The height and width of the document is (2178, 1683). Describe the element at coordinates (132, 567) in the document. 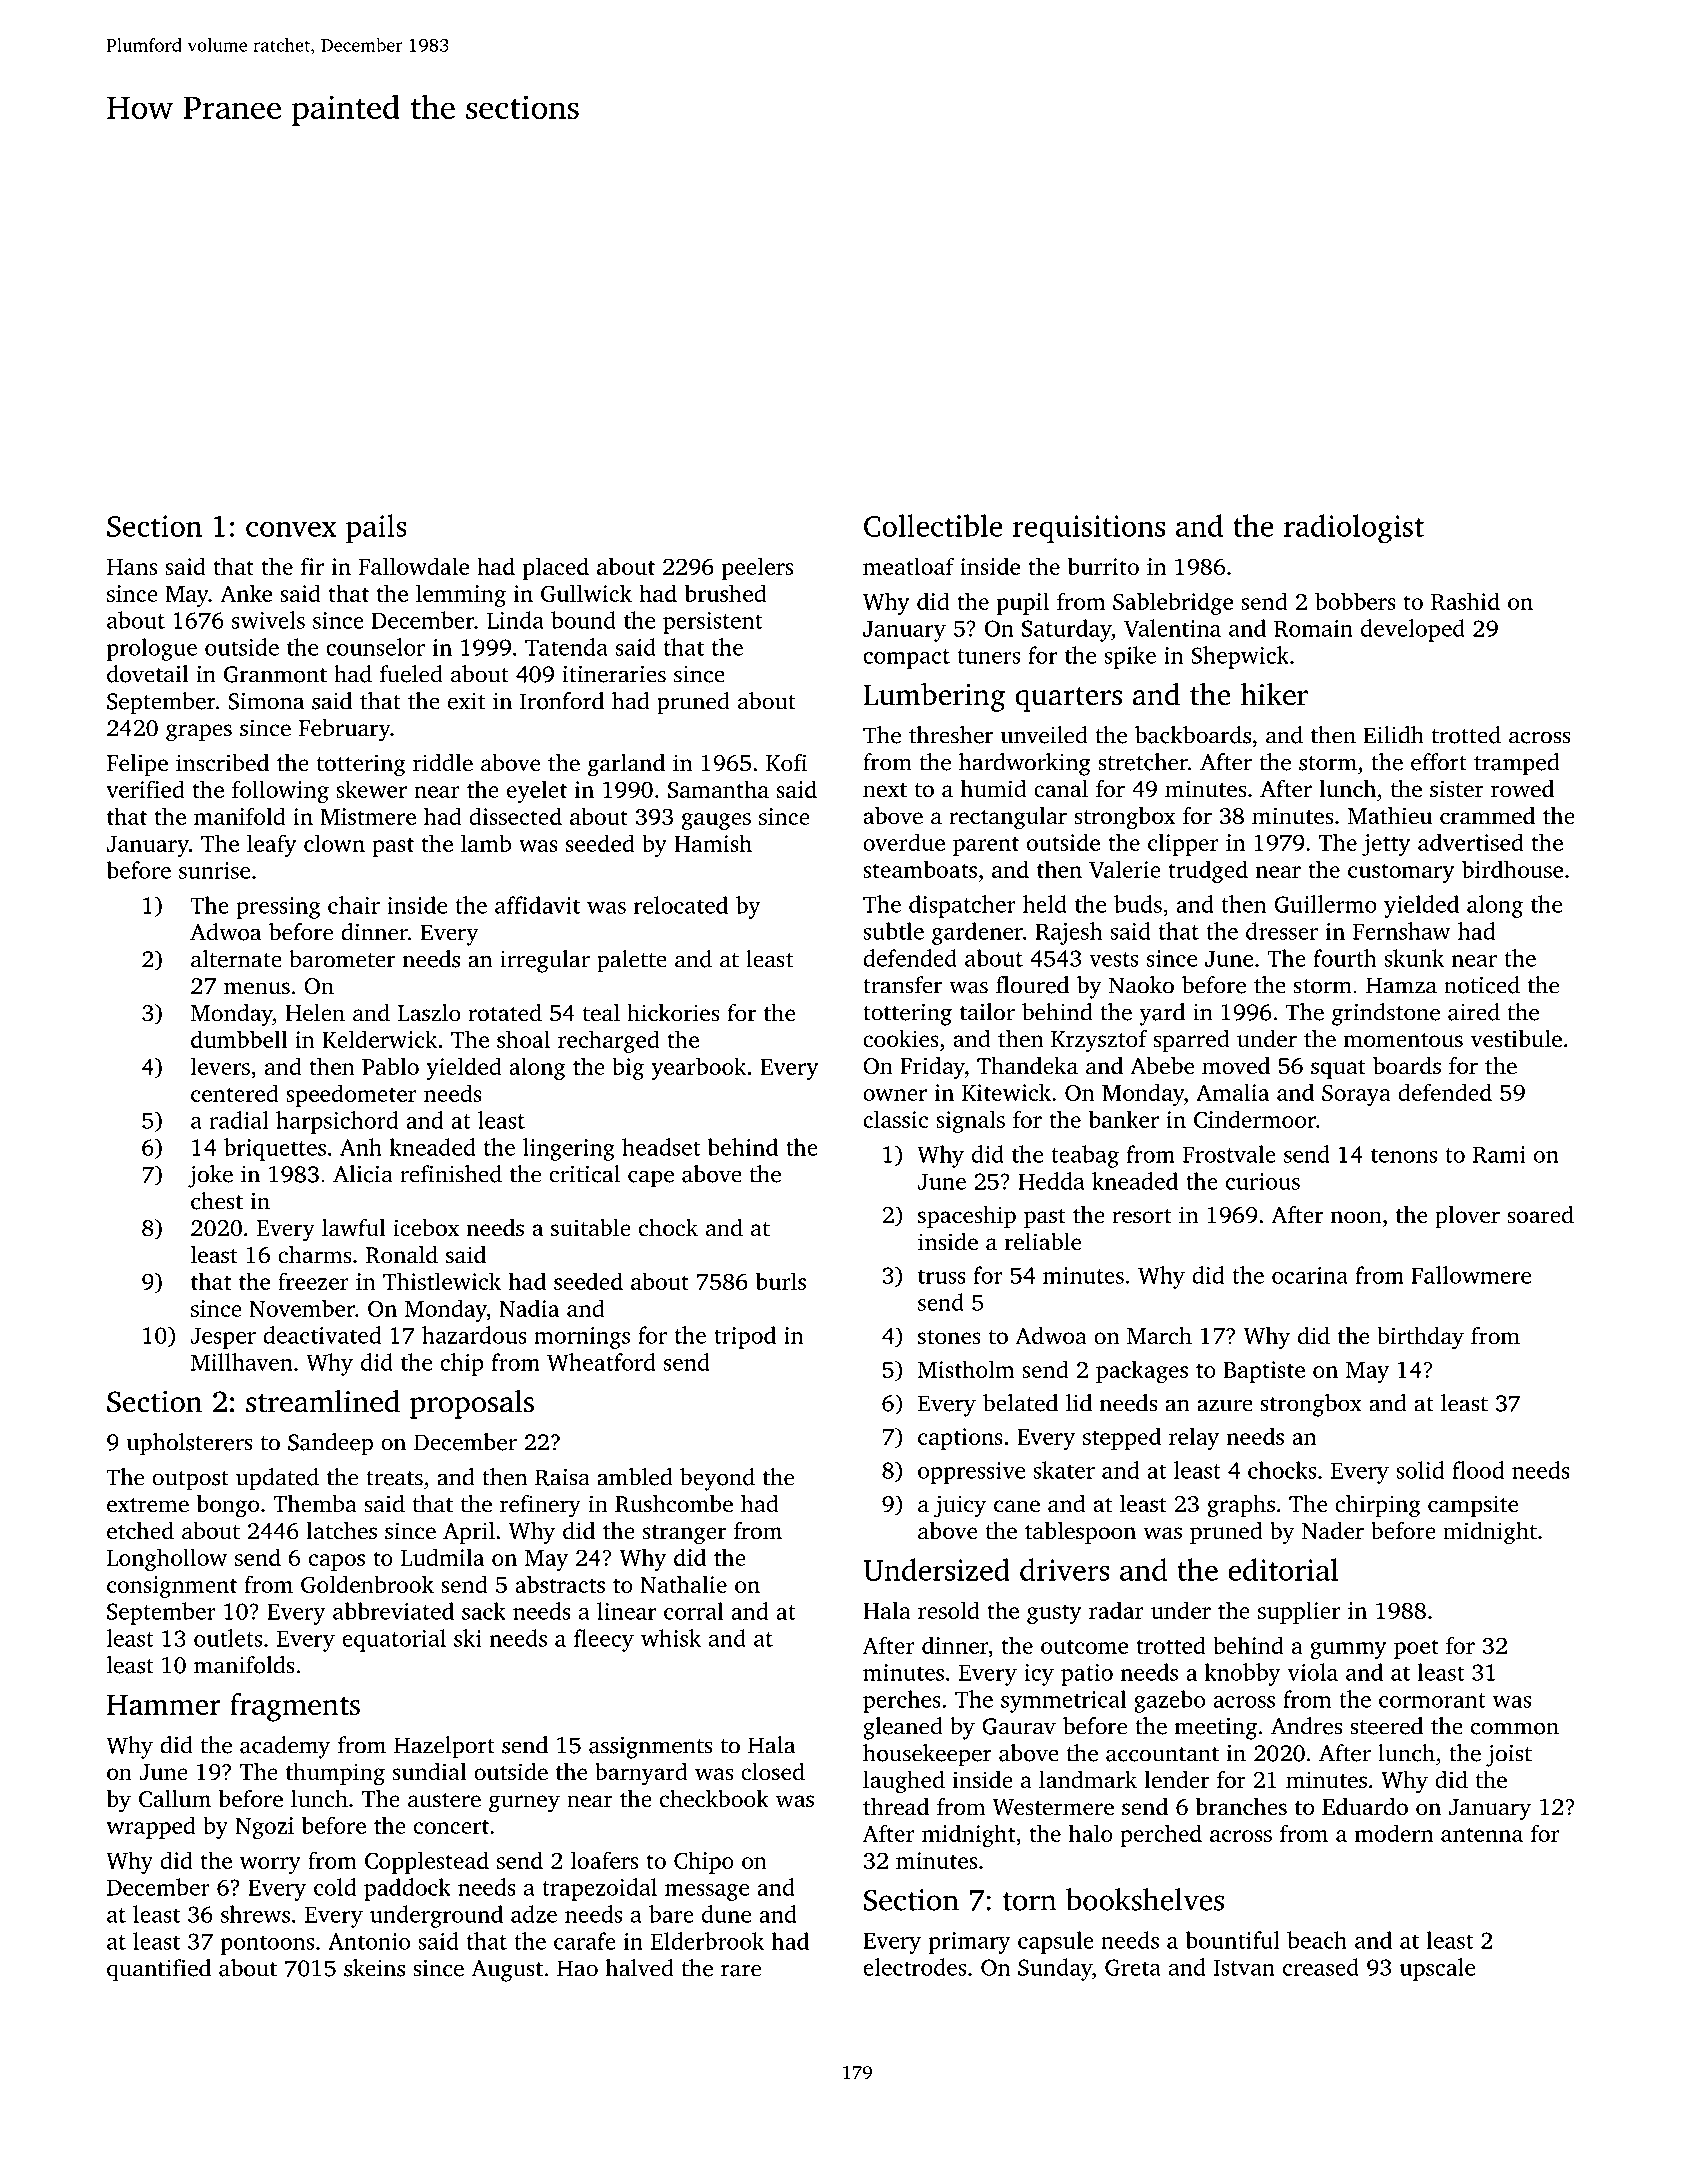

I see `Hans` at that location.
